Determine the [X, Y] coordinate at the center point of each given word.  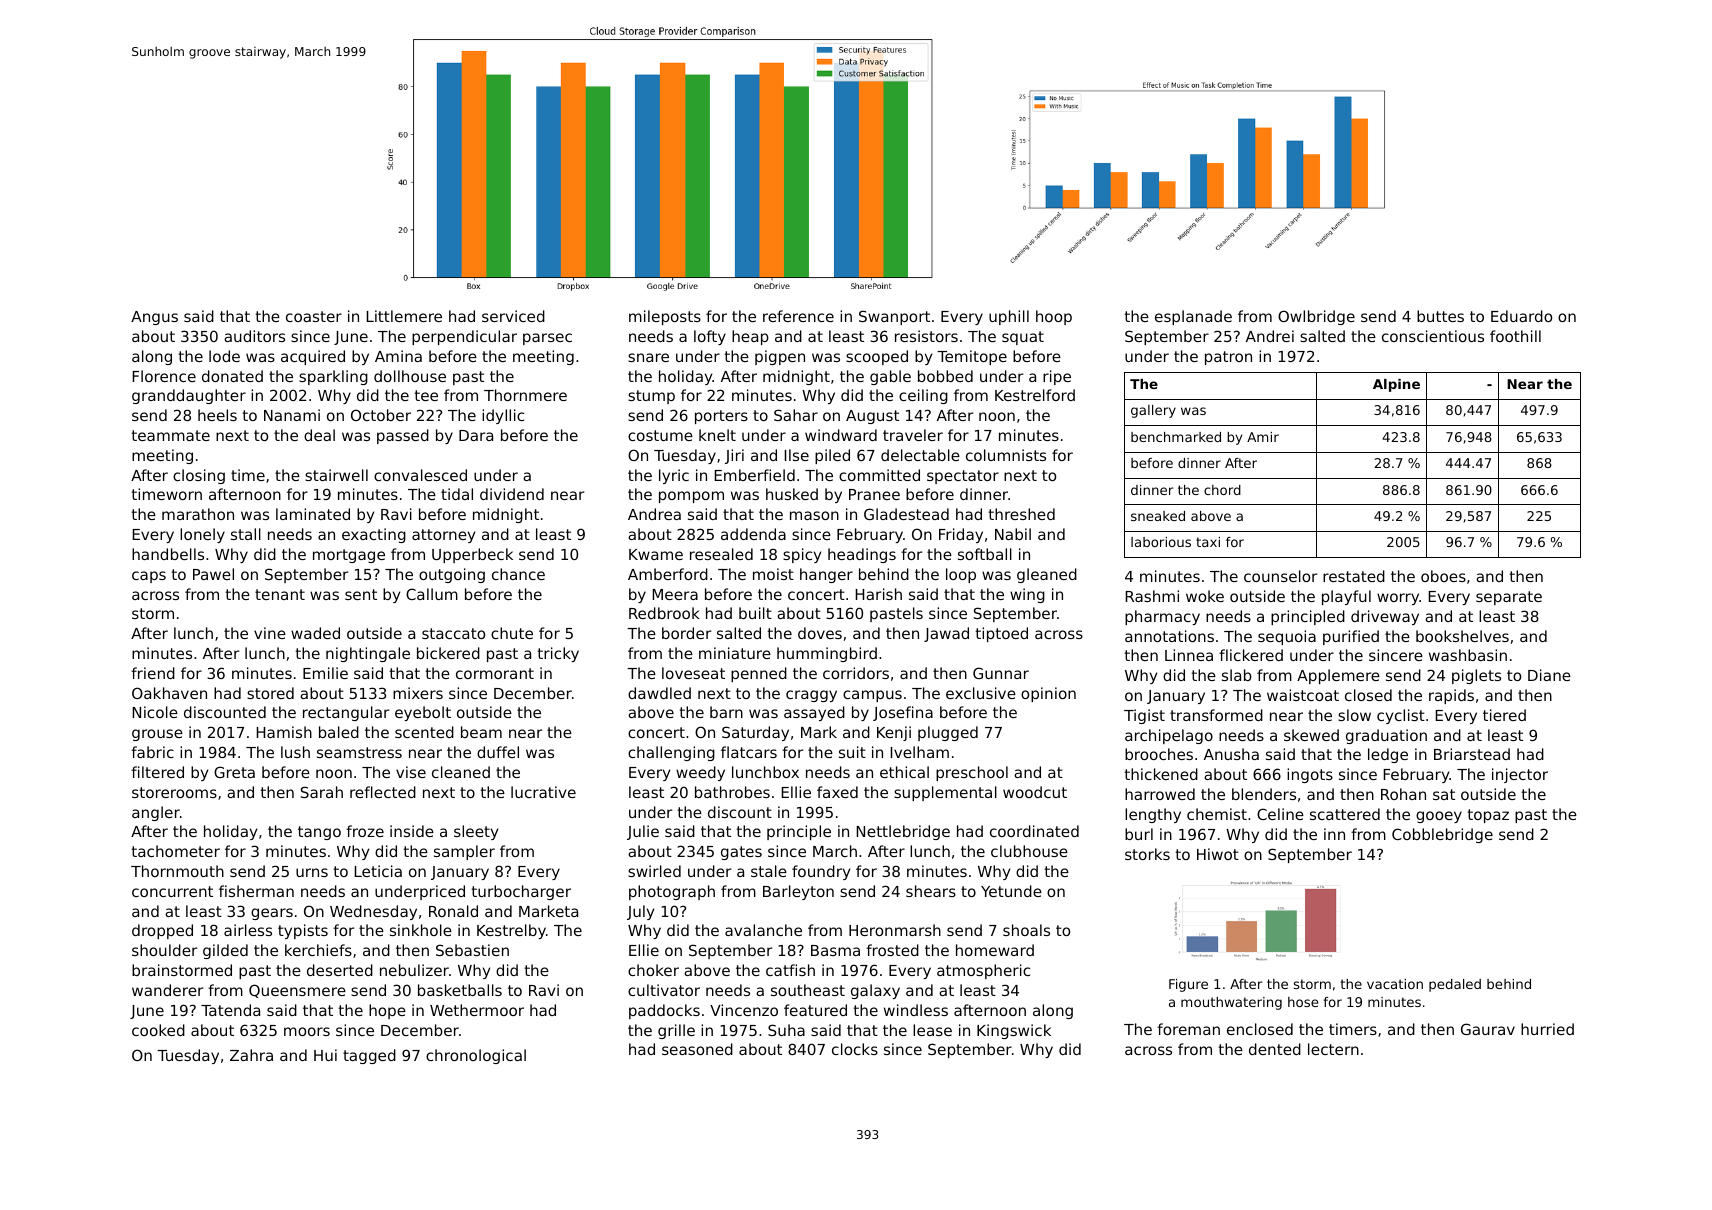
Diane [1549, 675]
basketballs [460, 990]
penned [759, 674]
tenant [280, 594]
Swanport [894, 317]
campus [872, 696]
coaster [314, 316]
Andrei [1270, 336]
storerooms [174, 792]
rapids [1451, 696]
